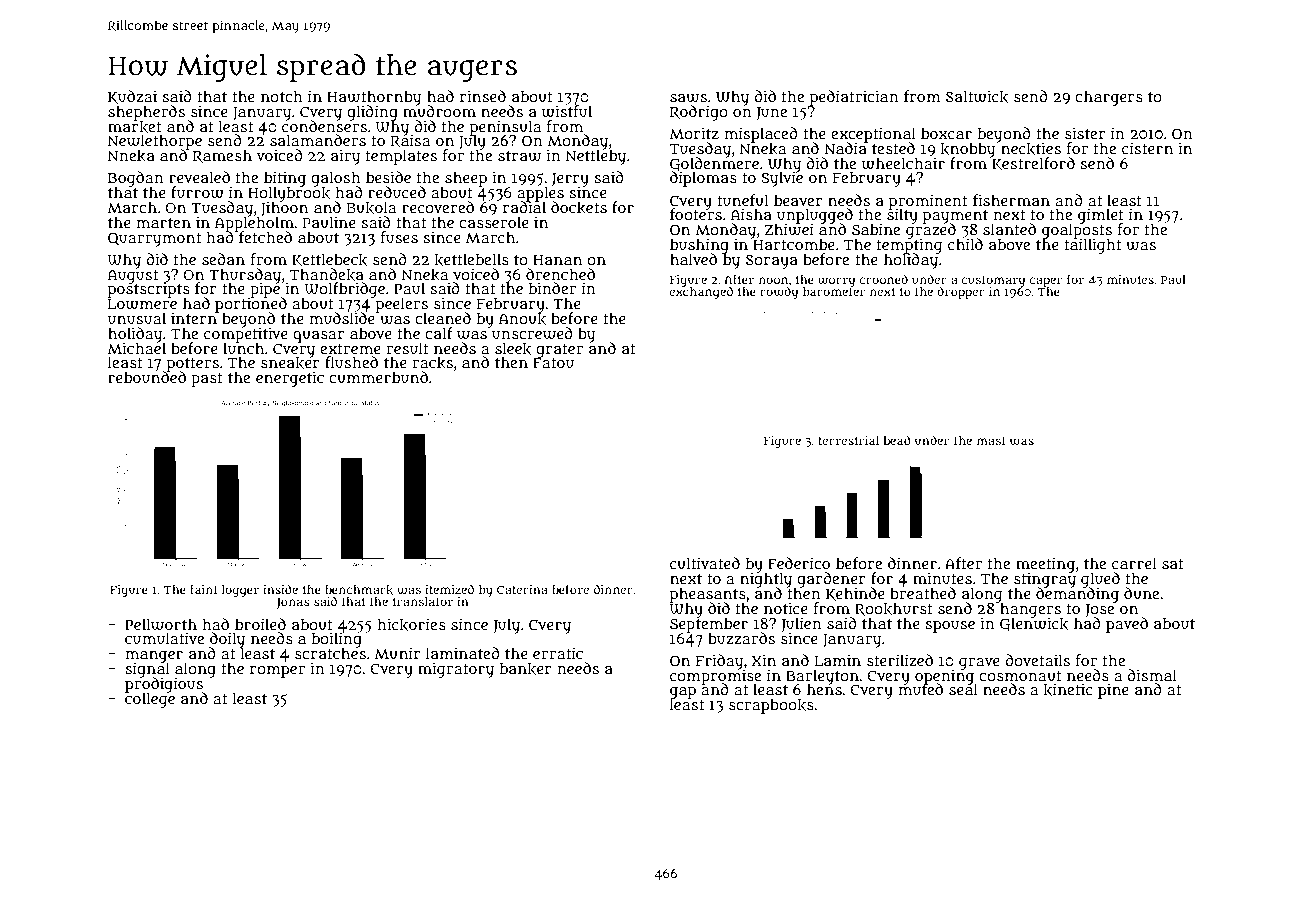 The height and width of the screenshot is (924, 1308). I want to click on Raisa, so click(410, 141).
